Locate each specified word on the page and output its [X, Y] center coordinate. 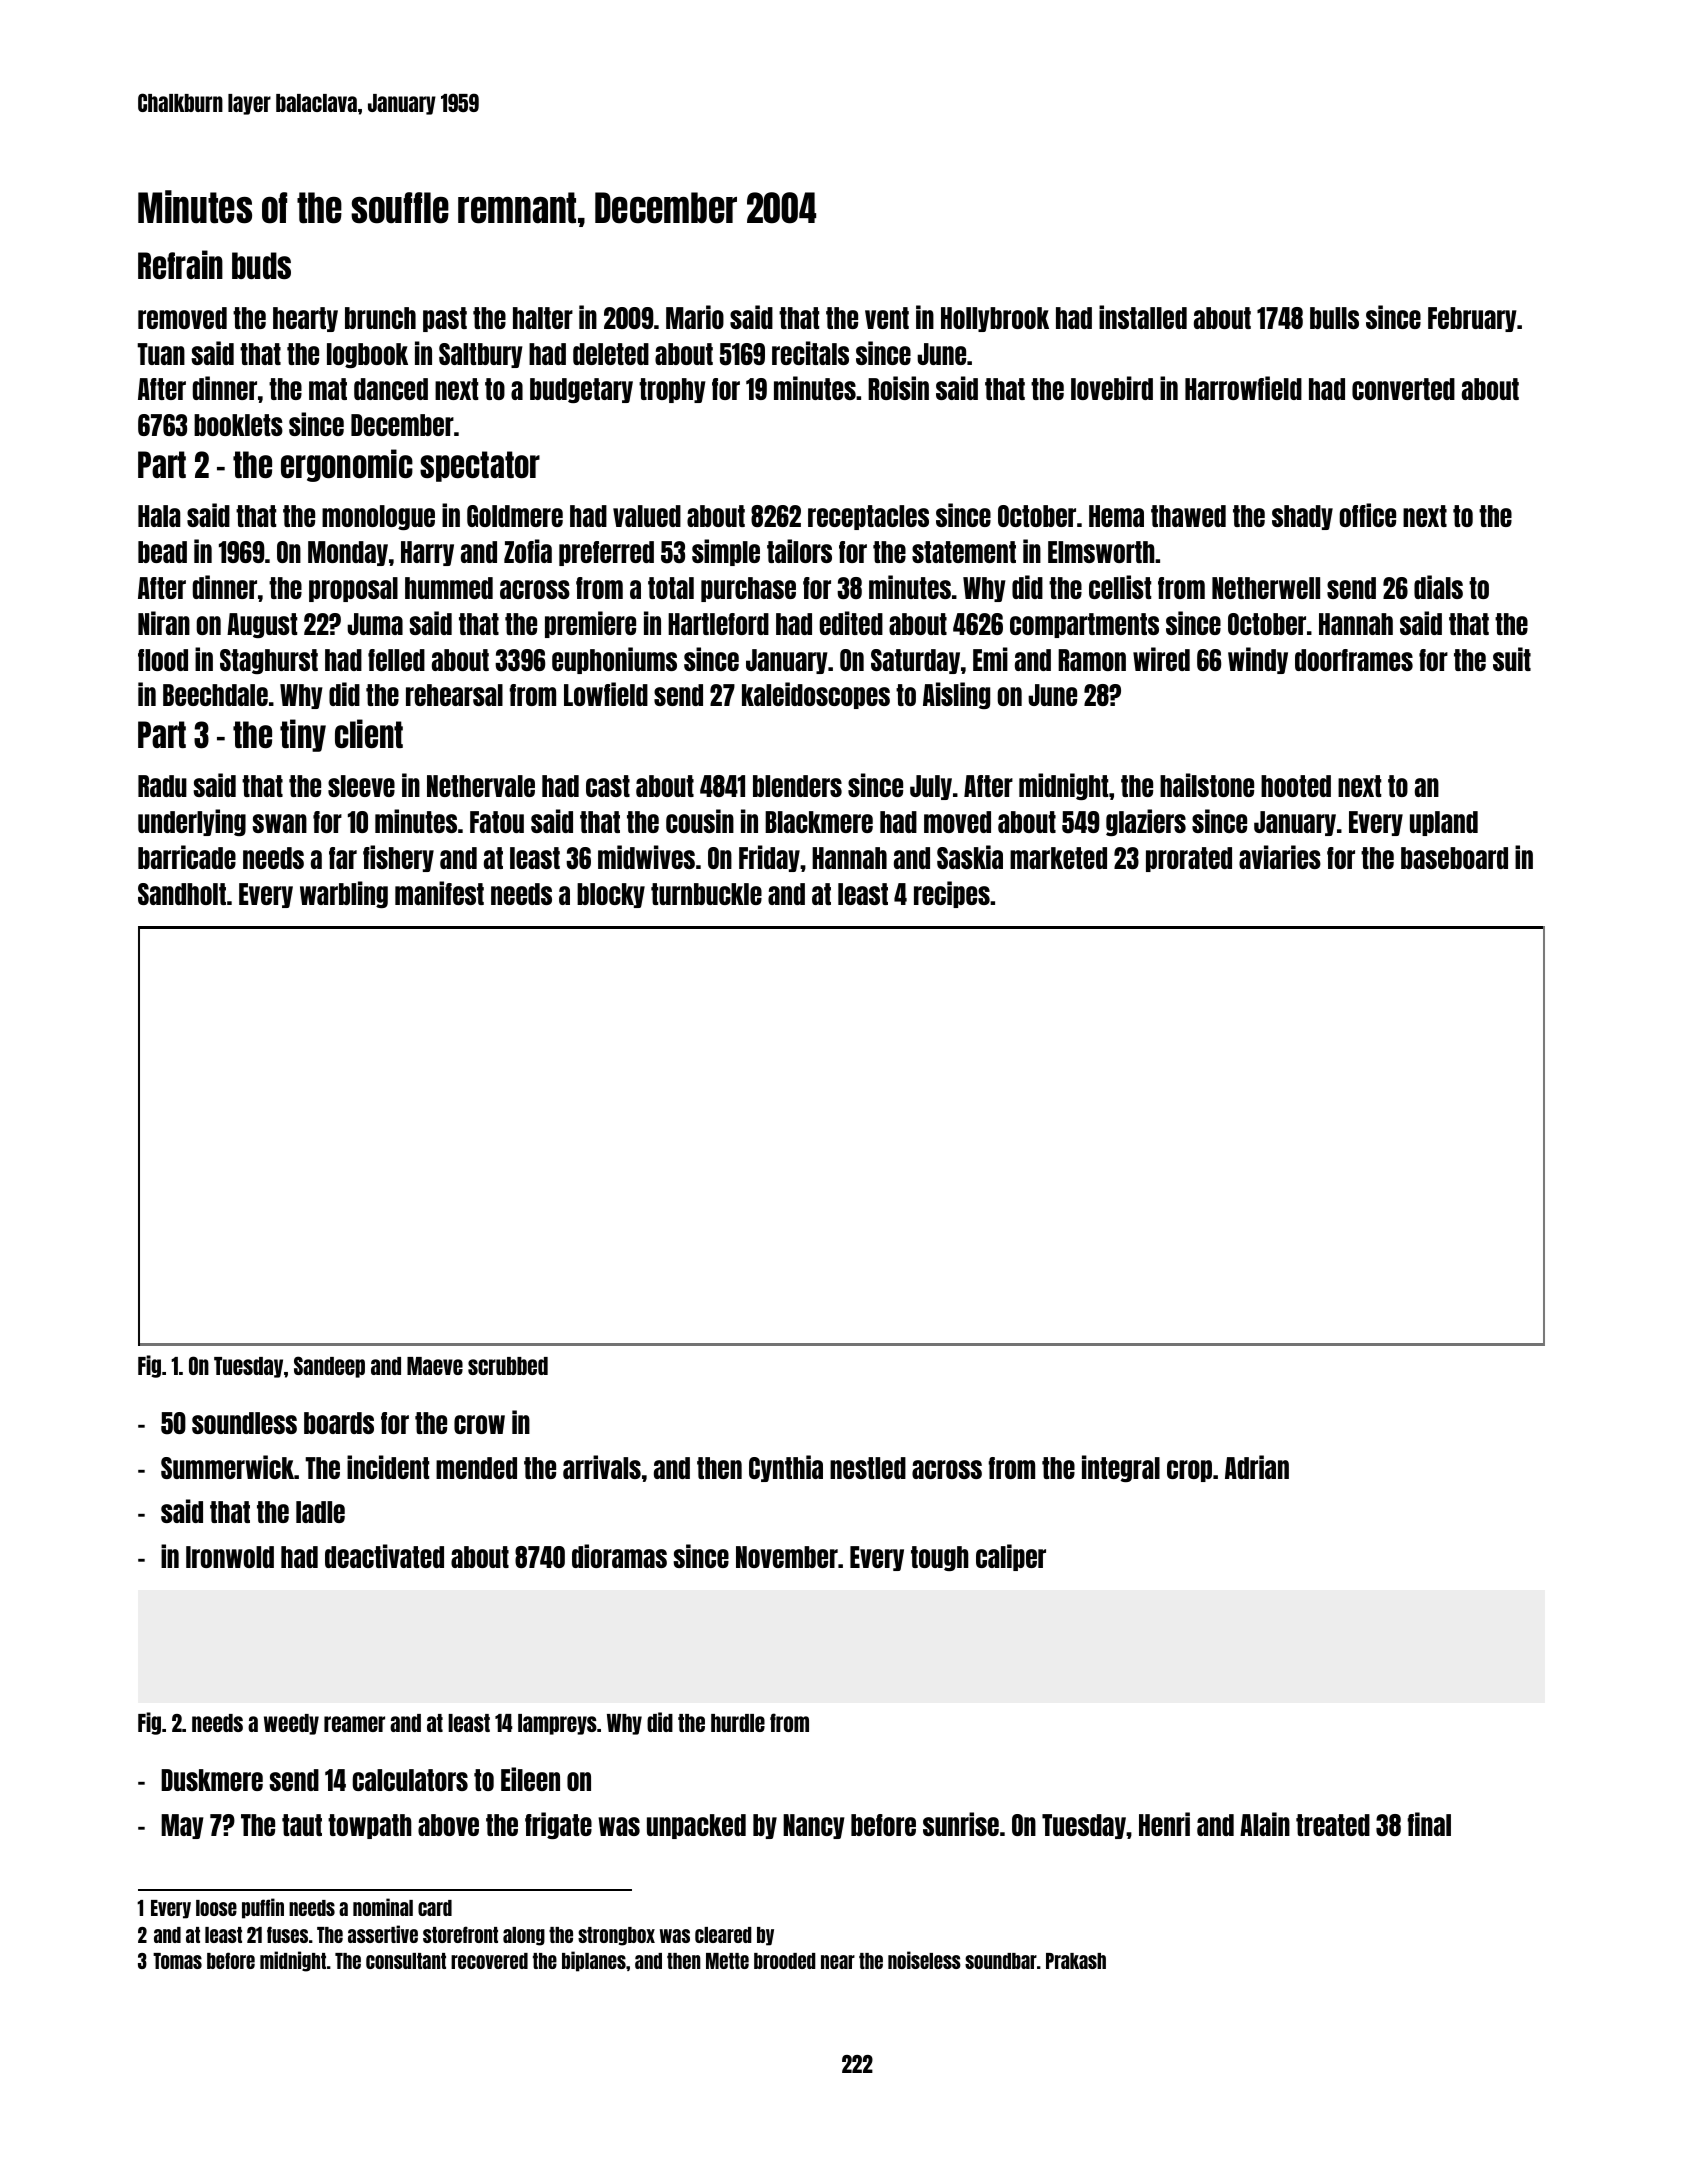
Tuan [161, 354]
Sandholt [182, 894]
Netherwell [1266, 588]
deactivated [384, 1556]
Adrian [1257, 1467]
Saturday [915, 661]
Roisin [898, 388]
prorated [1189, 859]
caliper [1011, 1557]
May [182, 1826]
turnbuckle [706, 894]
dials [1438, 587]
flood [163, 660]
